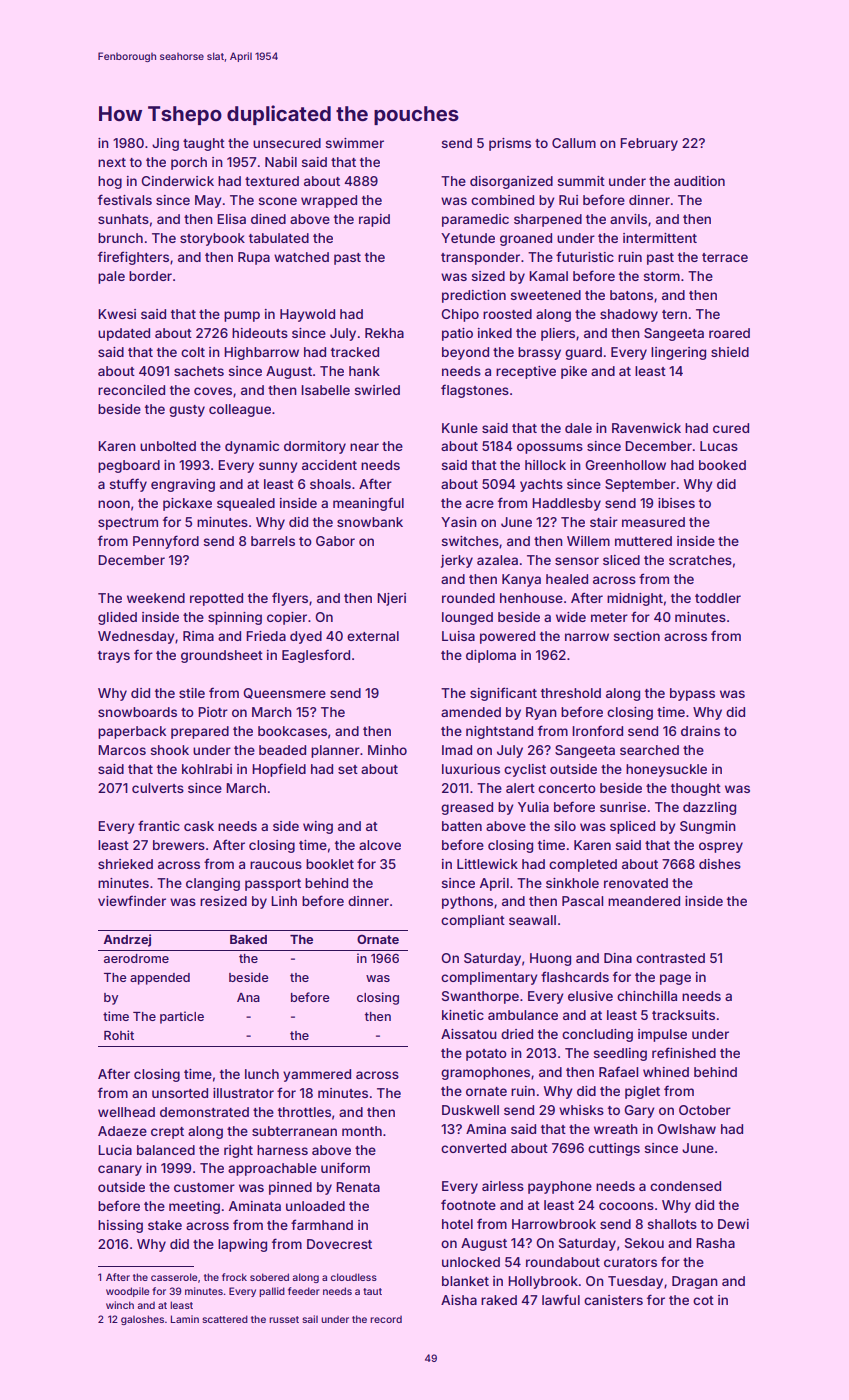 This screenshot has width=849, height=1400. What do you see at coordinates (355, 143) in the screenshot?
I see `swimmer` at bounding box center [355, 143].
